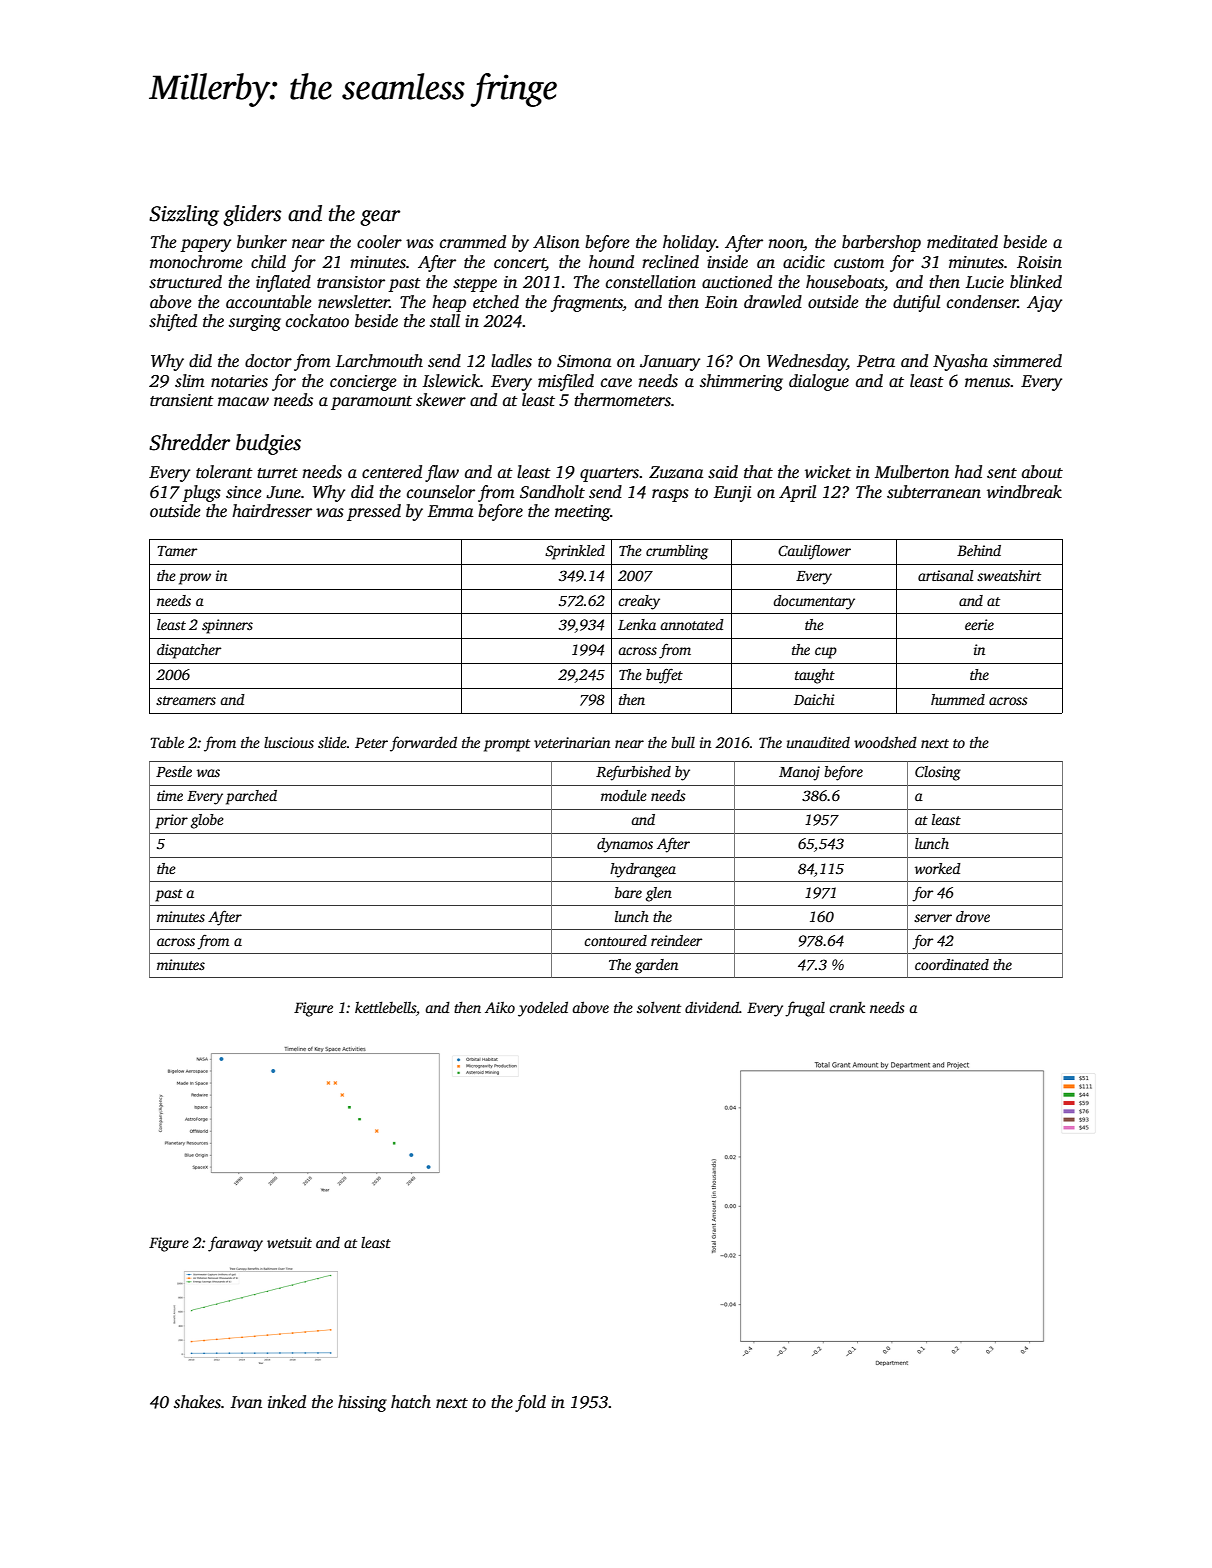 The height and width of the screenshot is (1568, 1212). I want to click on skewer, so click(441, 400).
